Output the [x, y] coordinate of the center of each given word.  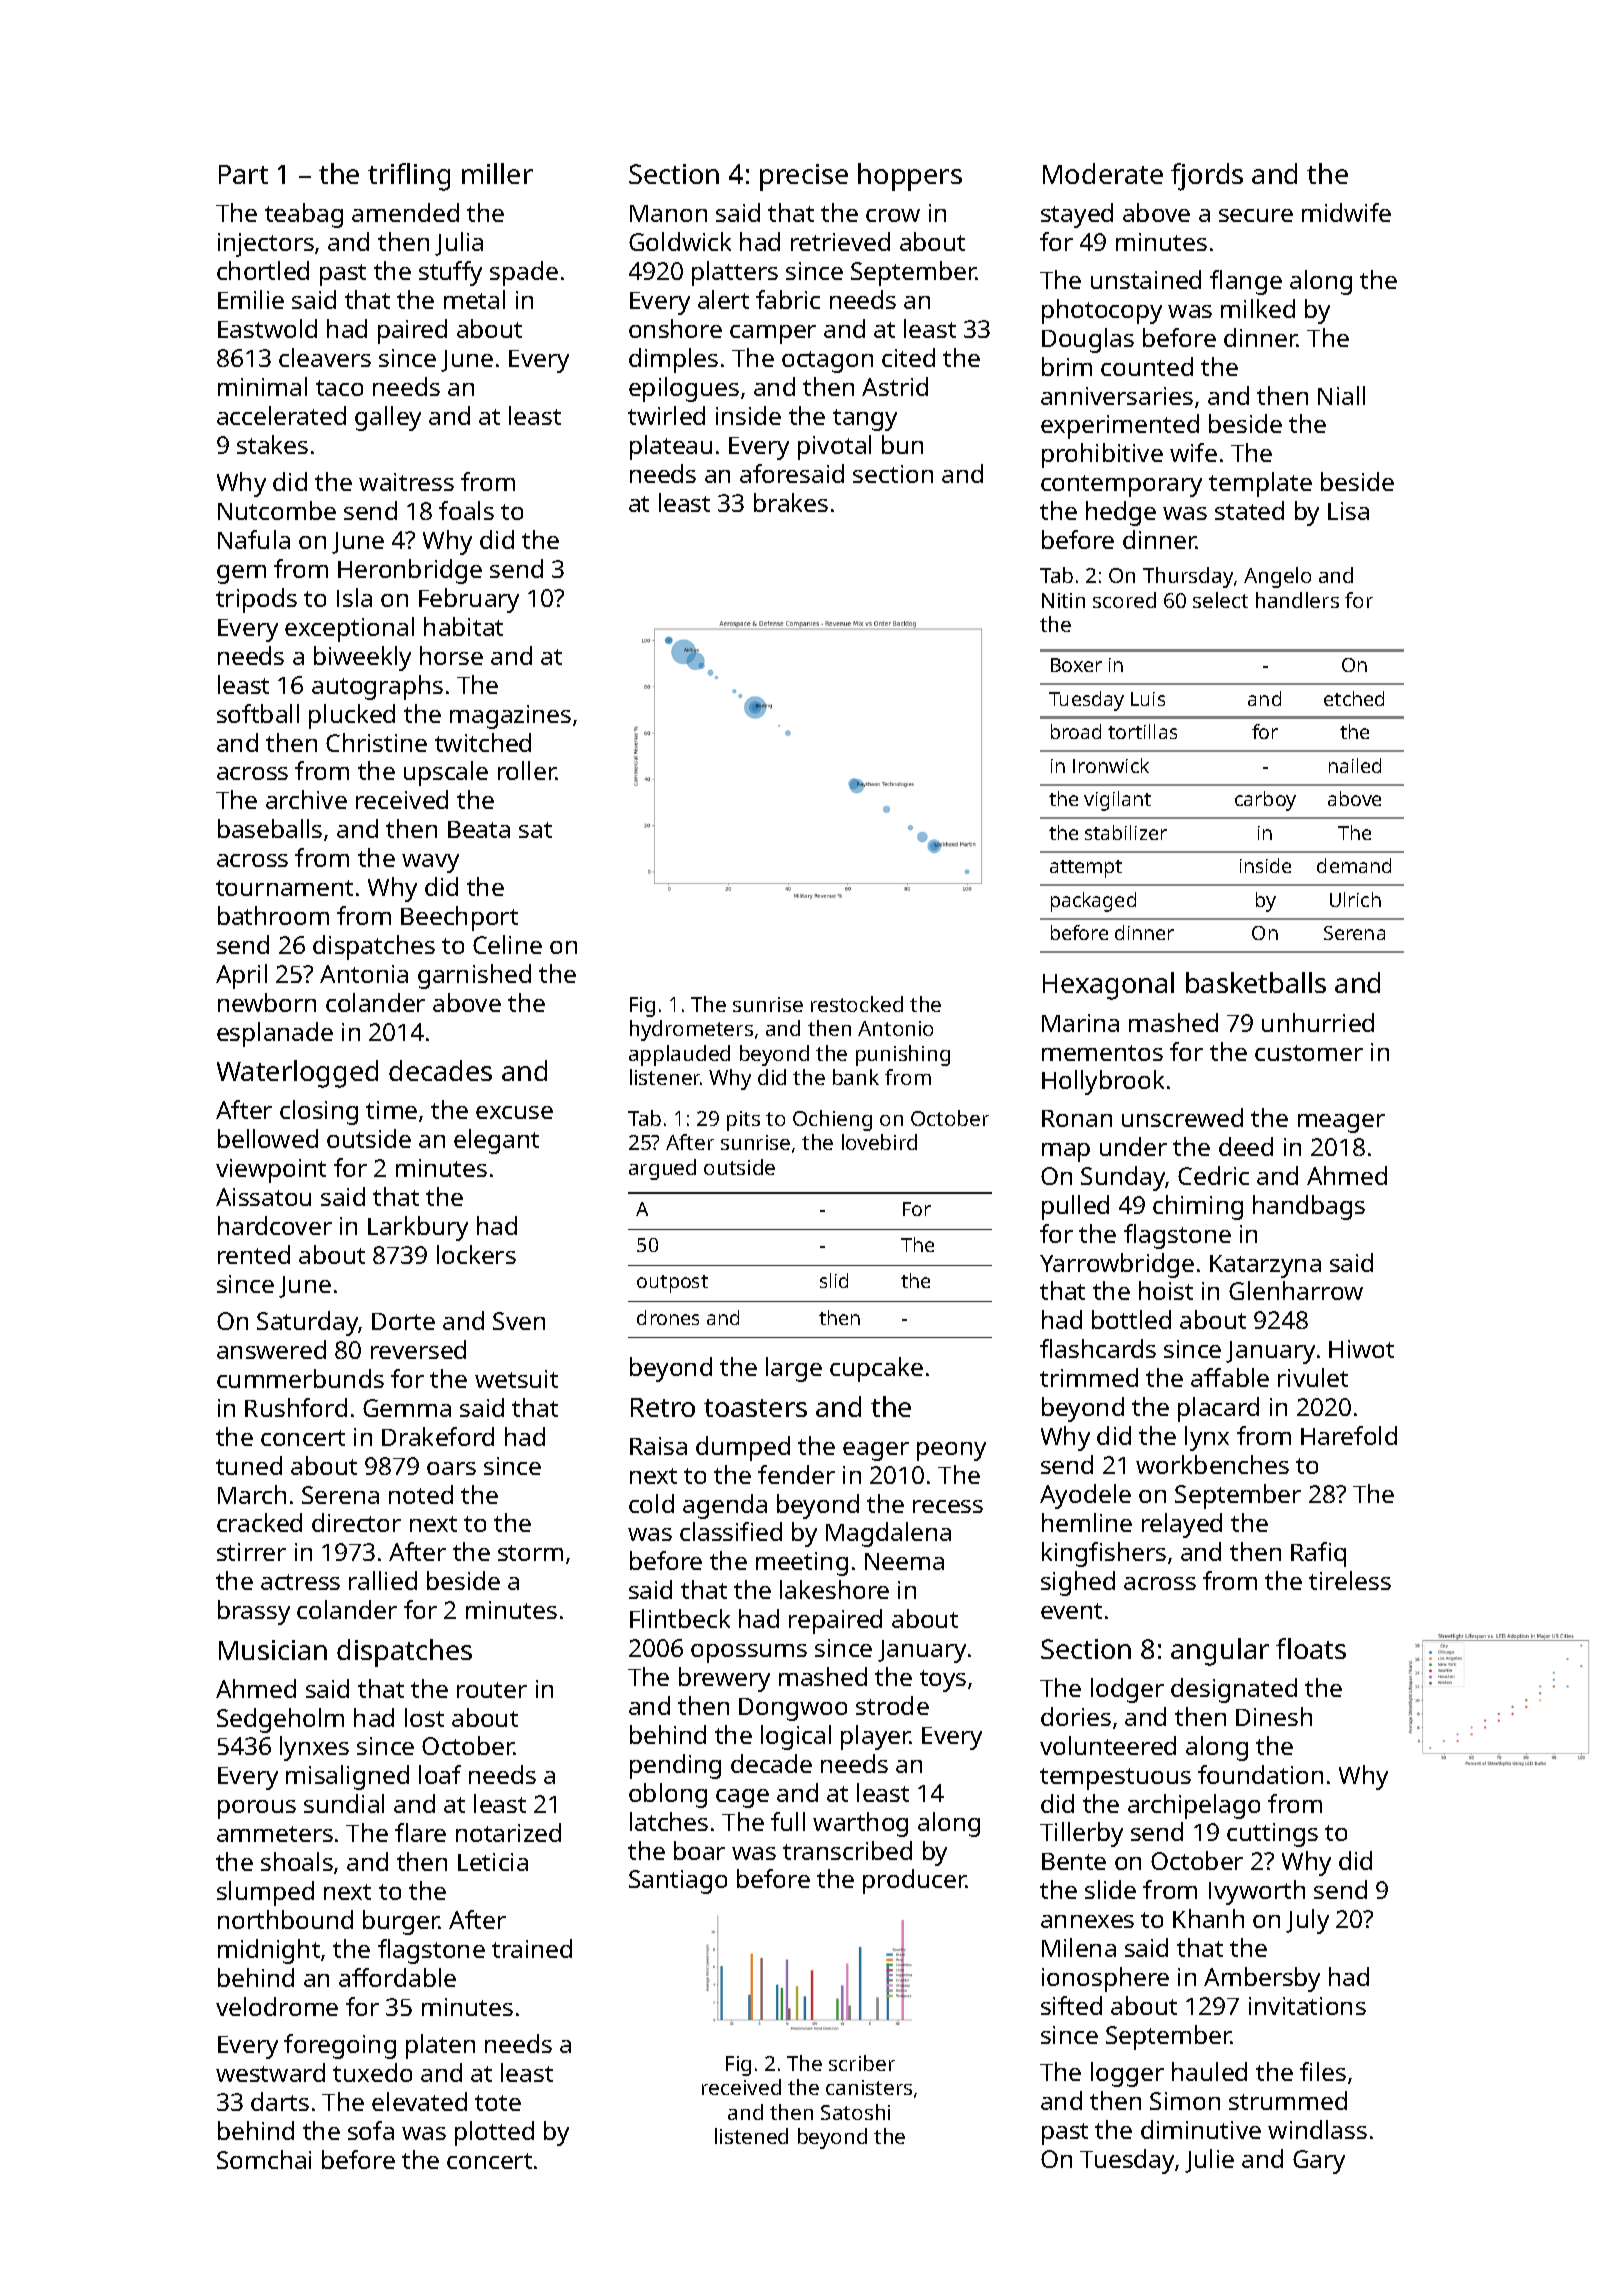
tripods [256, 600]
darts [280, 2101]
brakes [791, 502]
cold [651, 1503]
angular [1220, 1652]
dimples [673, 360]
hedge [1121, 513]
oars [451, 1468]
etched [1354, 698]
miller [497, 173]
